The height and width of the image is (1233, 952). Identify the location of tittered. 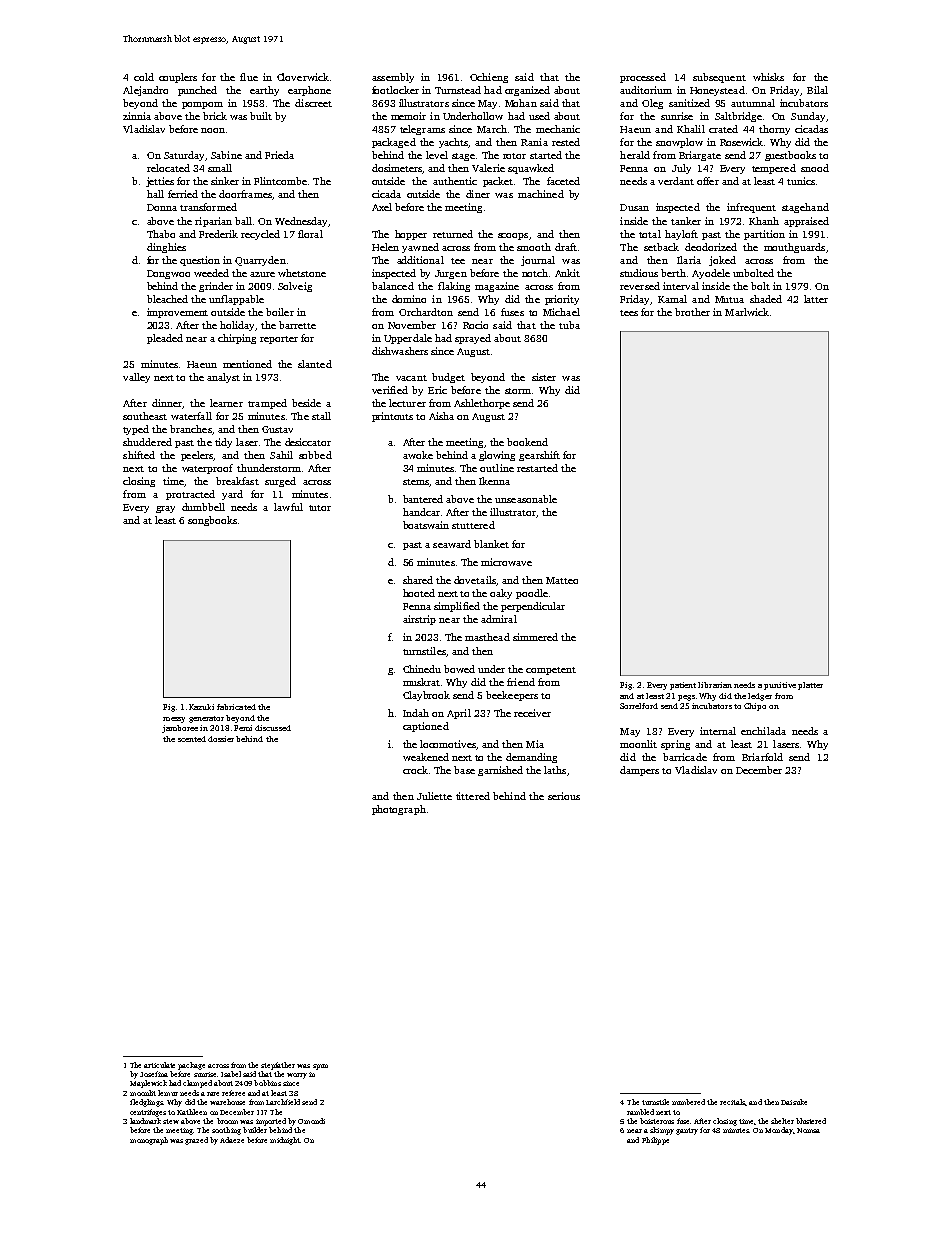
(473, 796).
